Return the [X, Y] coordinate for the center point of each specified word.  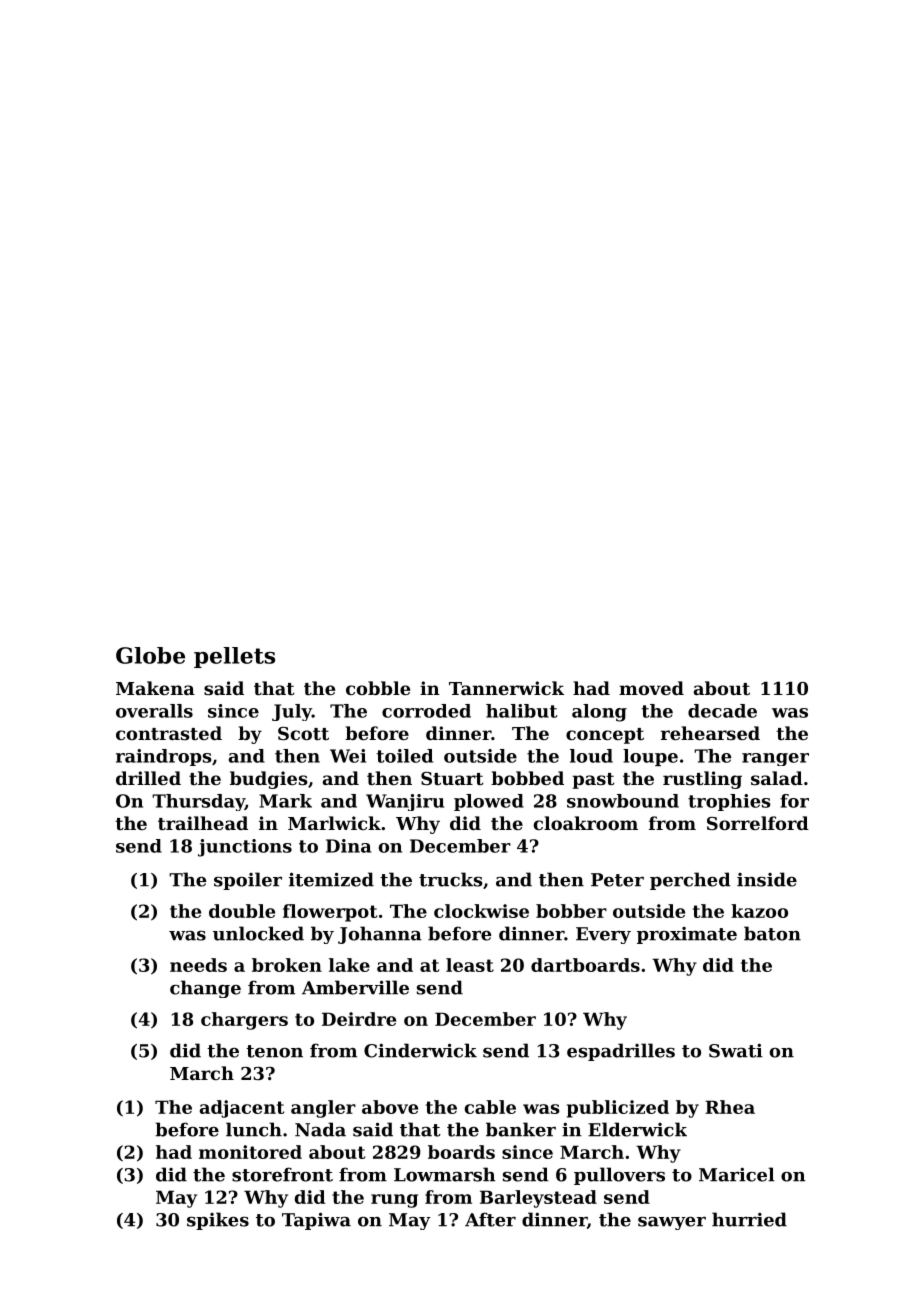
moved [651, 688]
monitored [250, 1152]
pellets [234, 657]
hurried [749, 1219]
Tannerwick [506, 688]
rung [394, 1201]
